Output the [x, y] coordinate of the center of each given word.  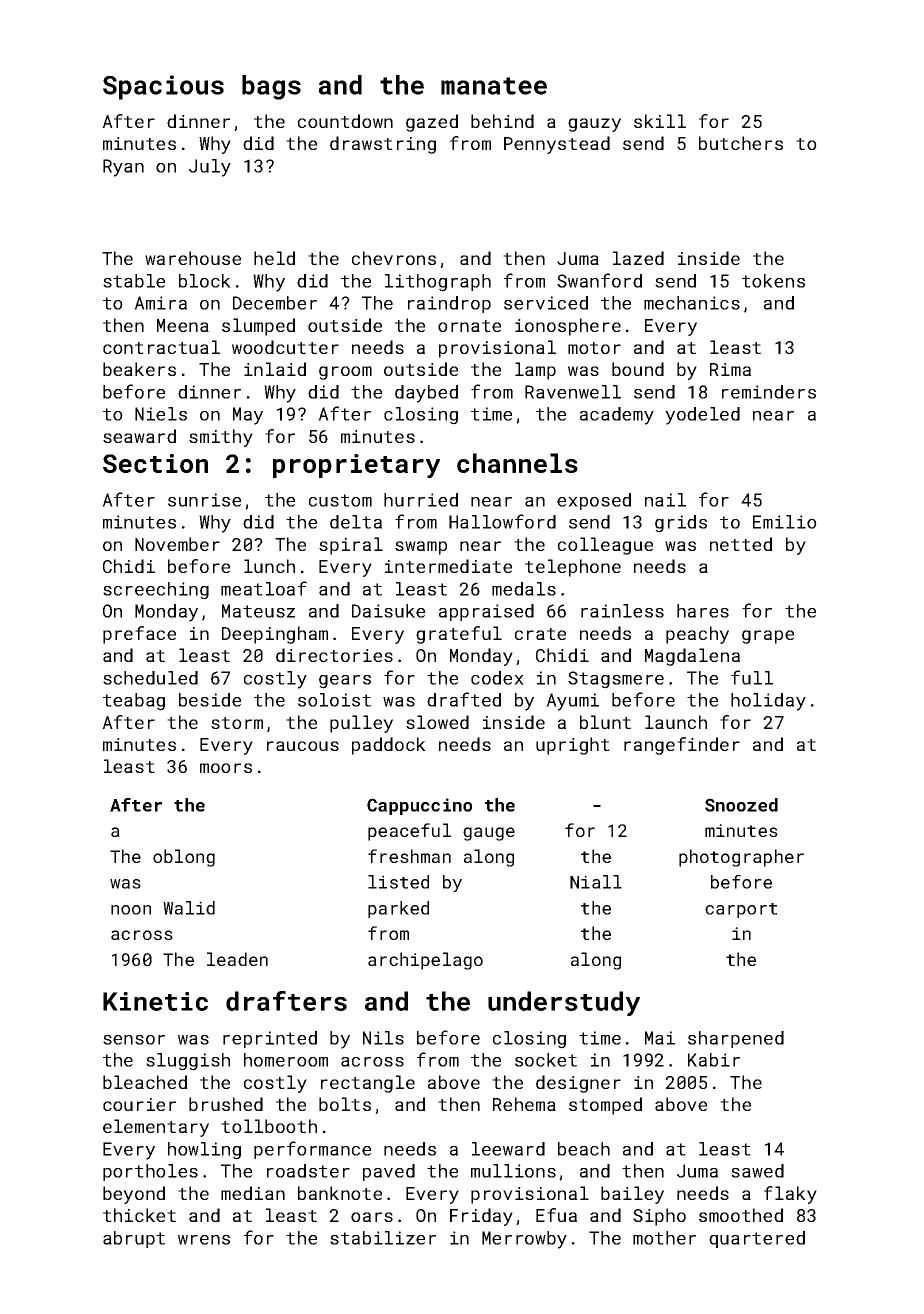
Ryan [123, 168]
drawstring [383, 145]
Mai [660, 1038]
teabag [134, 702]
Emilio [785, 522]
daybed [426, 394]
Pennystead [557, 145]
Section [155, 463]
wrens [204, 1240]
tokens [773, 281]
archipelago [425, 961]
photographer [741, 858]
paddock [389, 746]
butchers [741, 143]
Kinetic [155, 1001]
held [274, 258]
